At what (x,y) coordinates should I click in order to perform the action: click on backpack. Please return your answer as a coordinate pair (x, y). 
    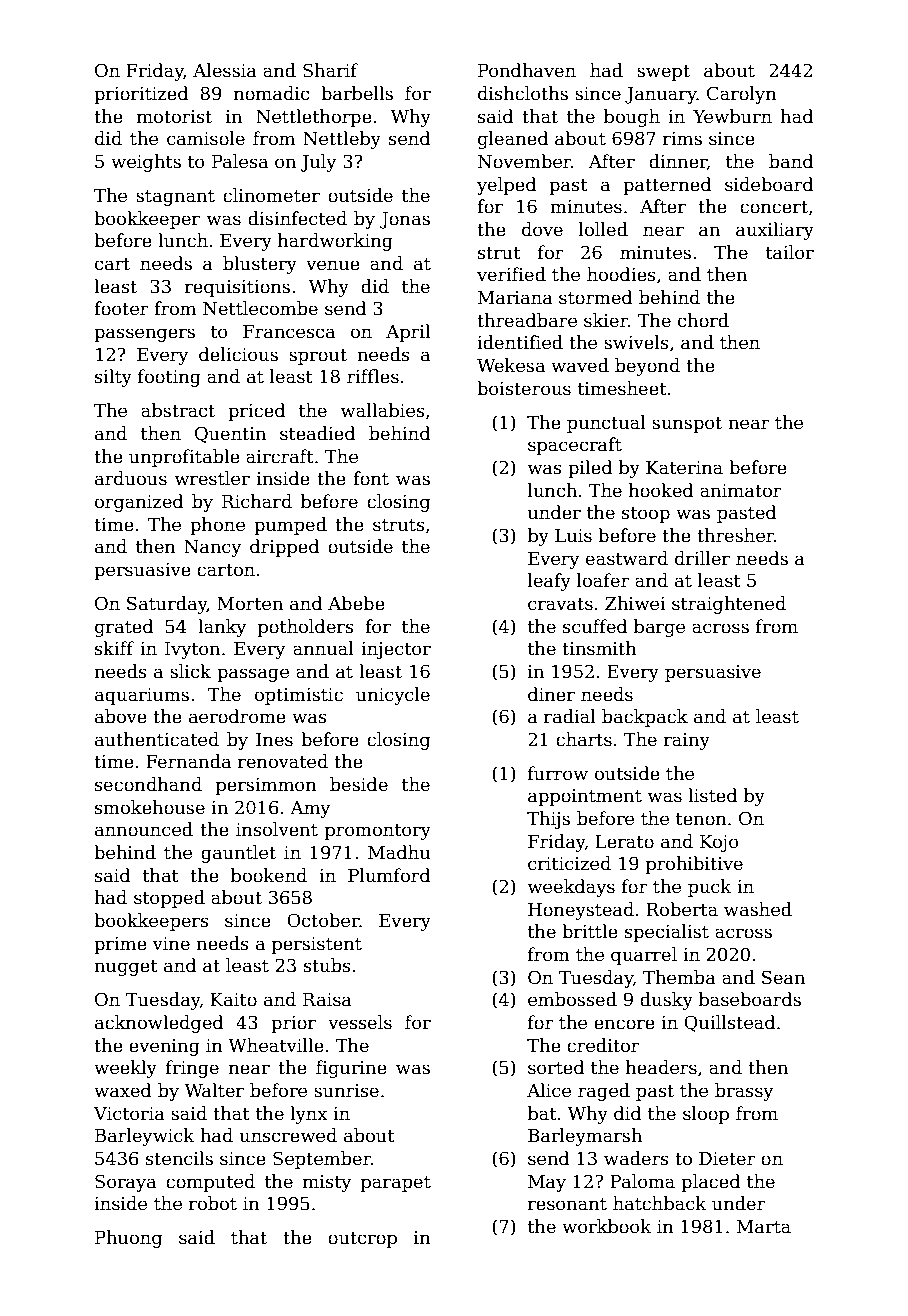
    Looking at the image, I should click on (645, 718).
